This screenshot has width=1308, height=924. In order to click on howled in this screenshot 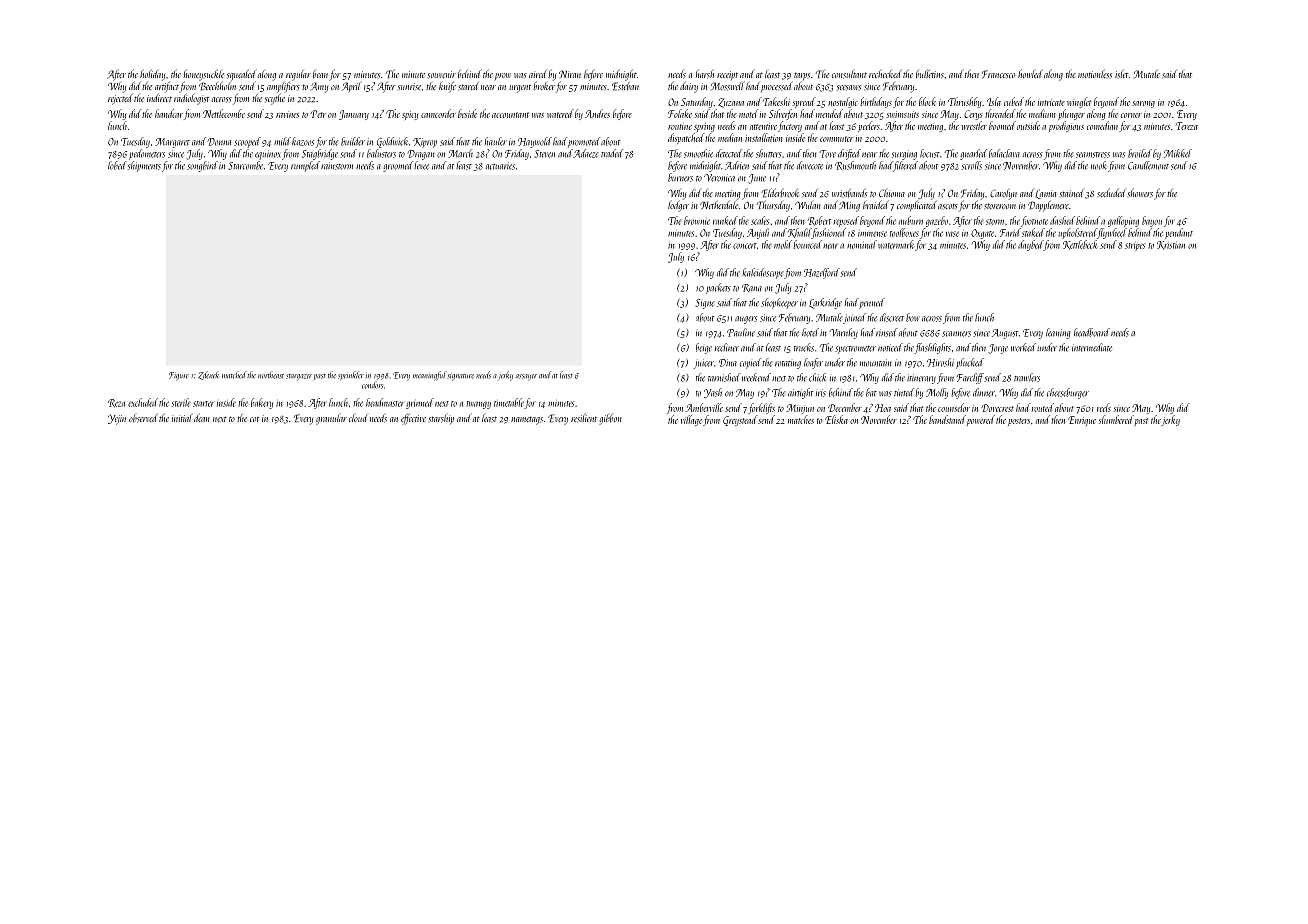, I will do `click(1030, 73)`.
